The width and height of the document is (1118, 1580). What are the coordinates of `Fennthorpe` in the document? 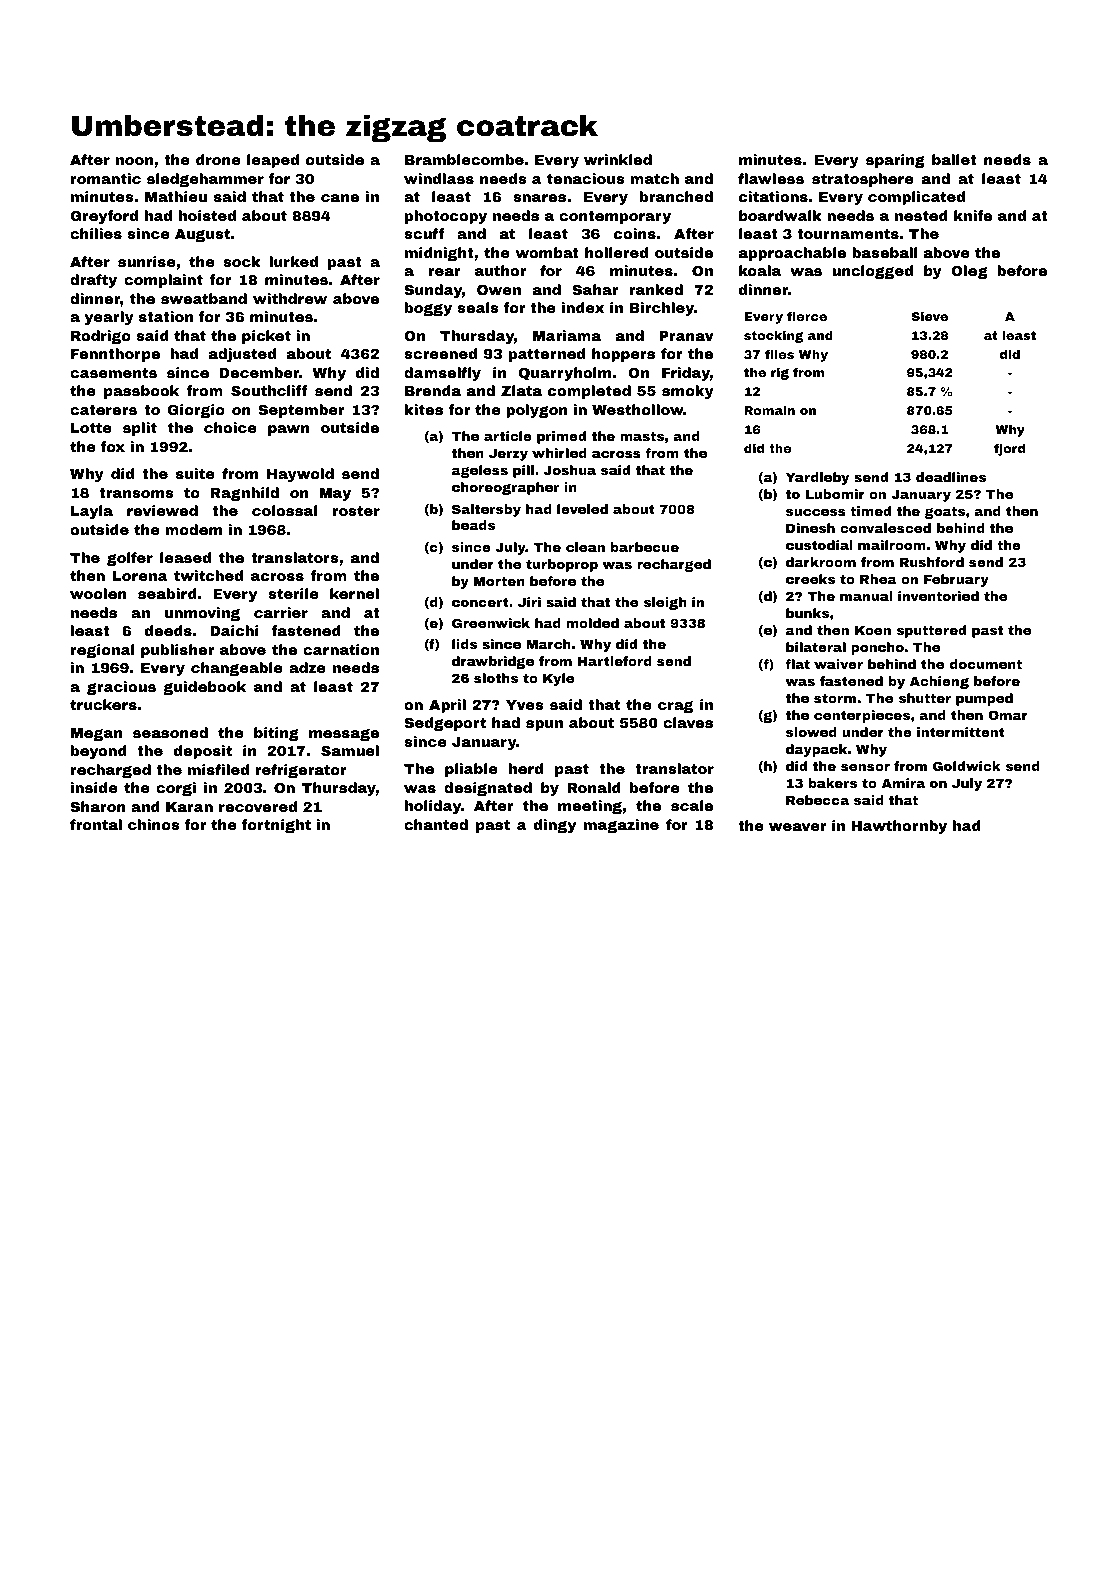 It's located at (115, 355).
